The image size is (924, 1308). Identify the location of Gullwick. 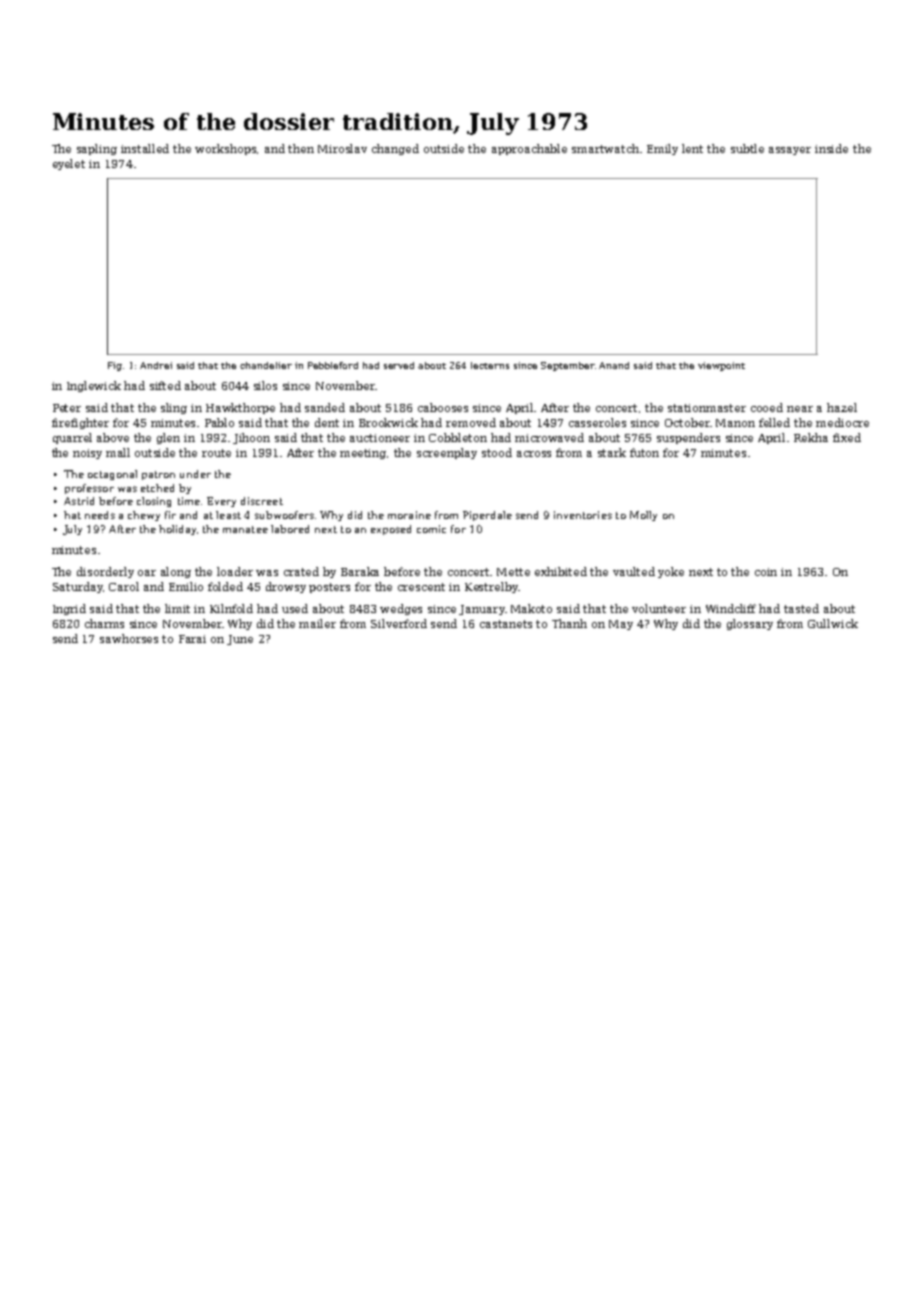
(833, 623).
